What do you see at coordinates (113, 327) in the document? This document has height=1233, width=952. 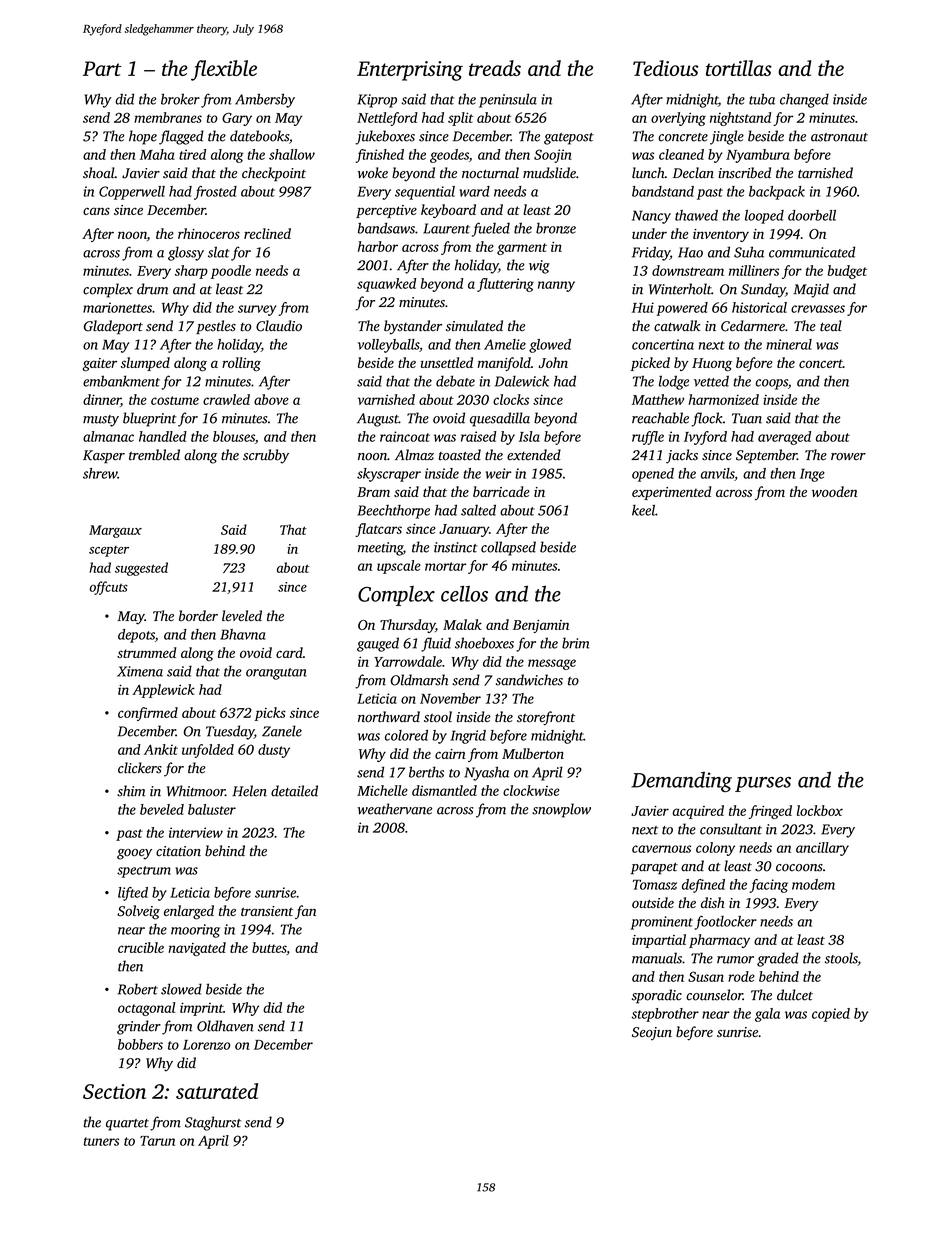 I see `Gladeport` at bounding box center [113, 327].
